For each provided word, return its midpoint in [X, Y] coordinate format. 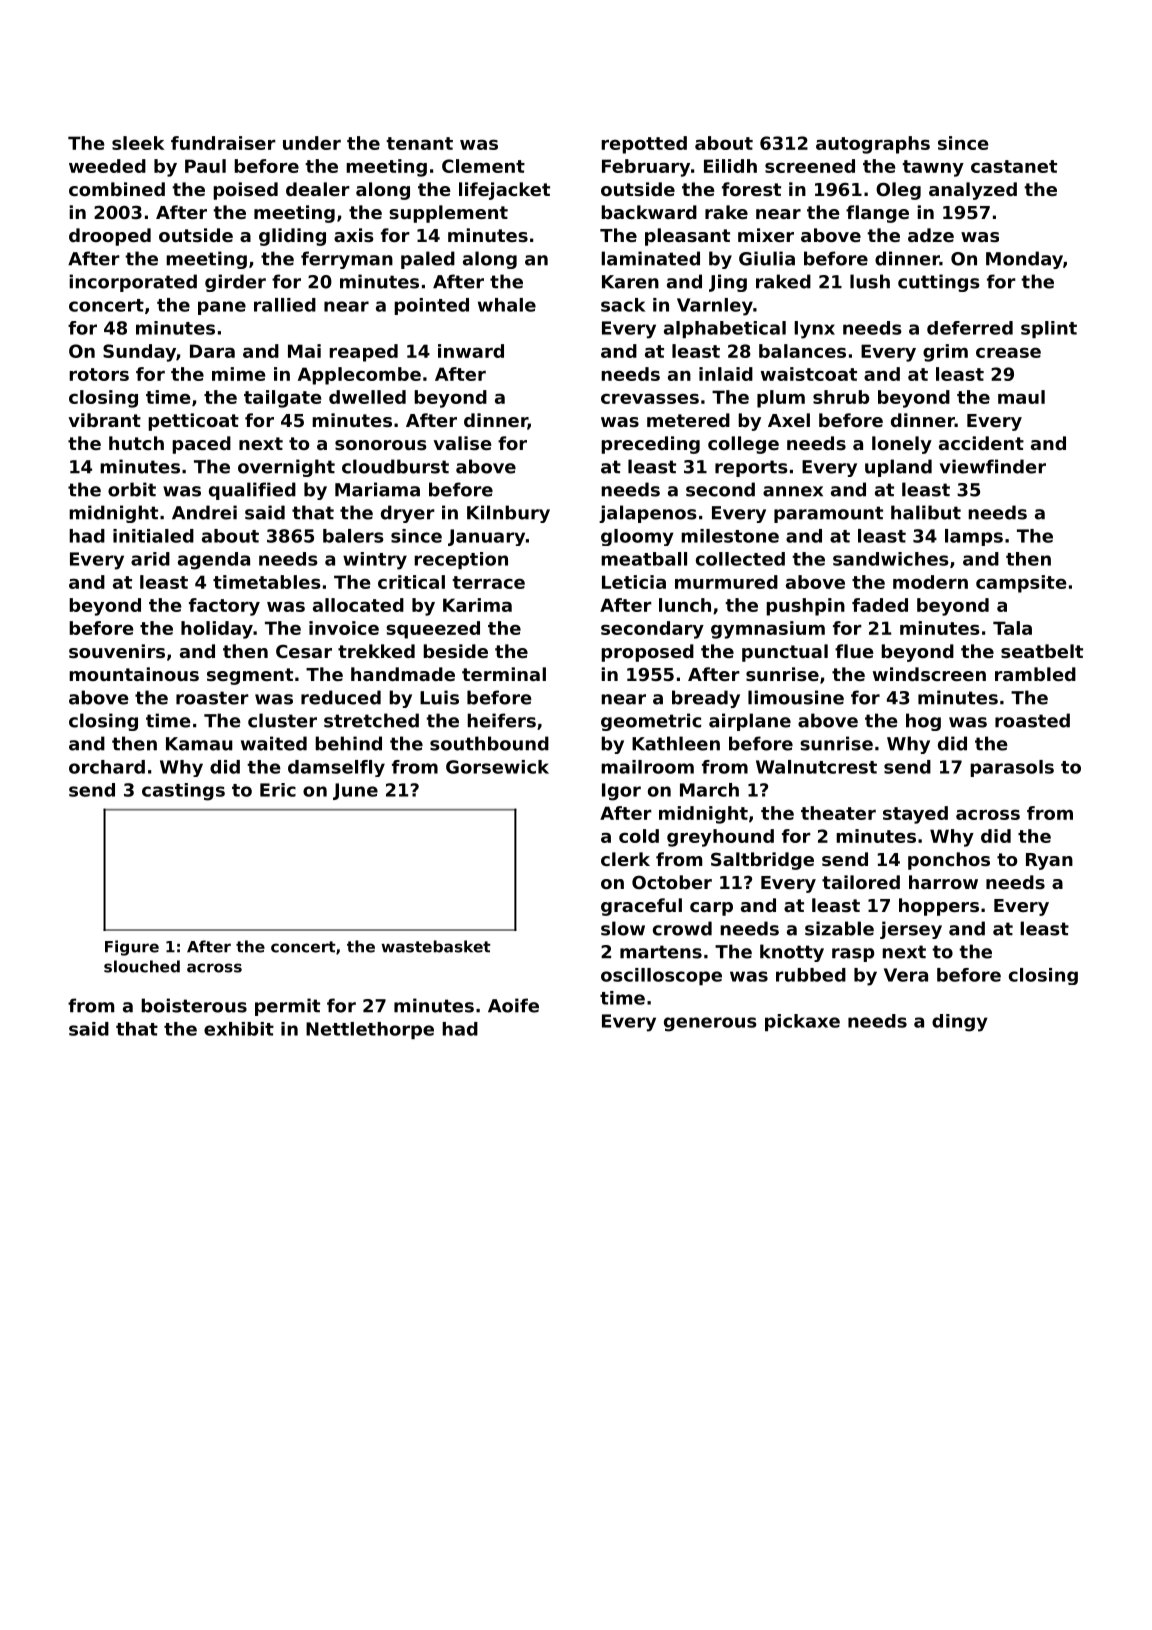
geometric [651, 722]
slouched [142, 966]
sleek [138, 143]
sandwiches [891, 559]
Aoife [513, 1005]
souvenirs [117, 651]
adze [931, 235]
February [646, 168]
